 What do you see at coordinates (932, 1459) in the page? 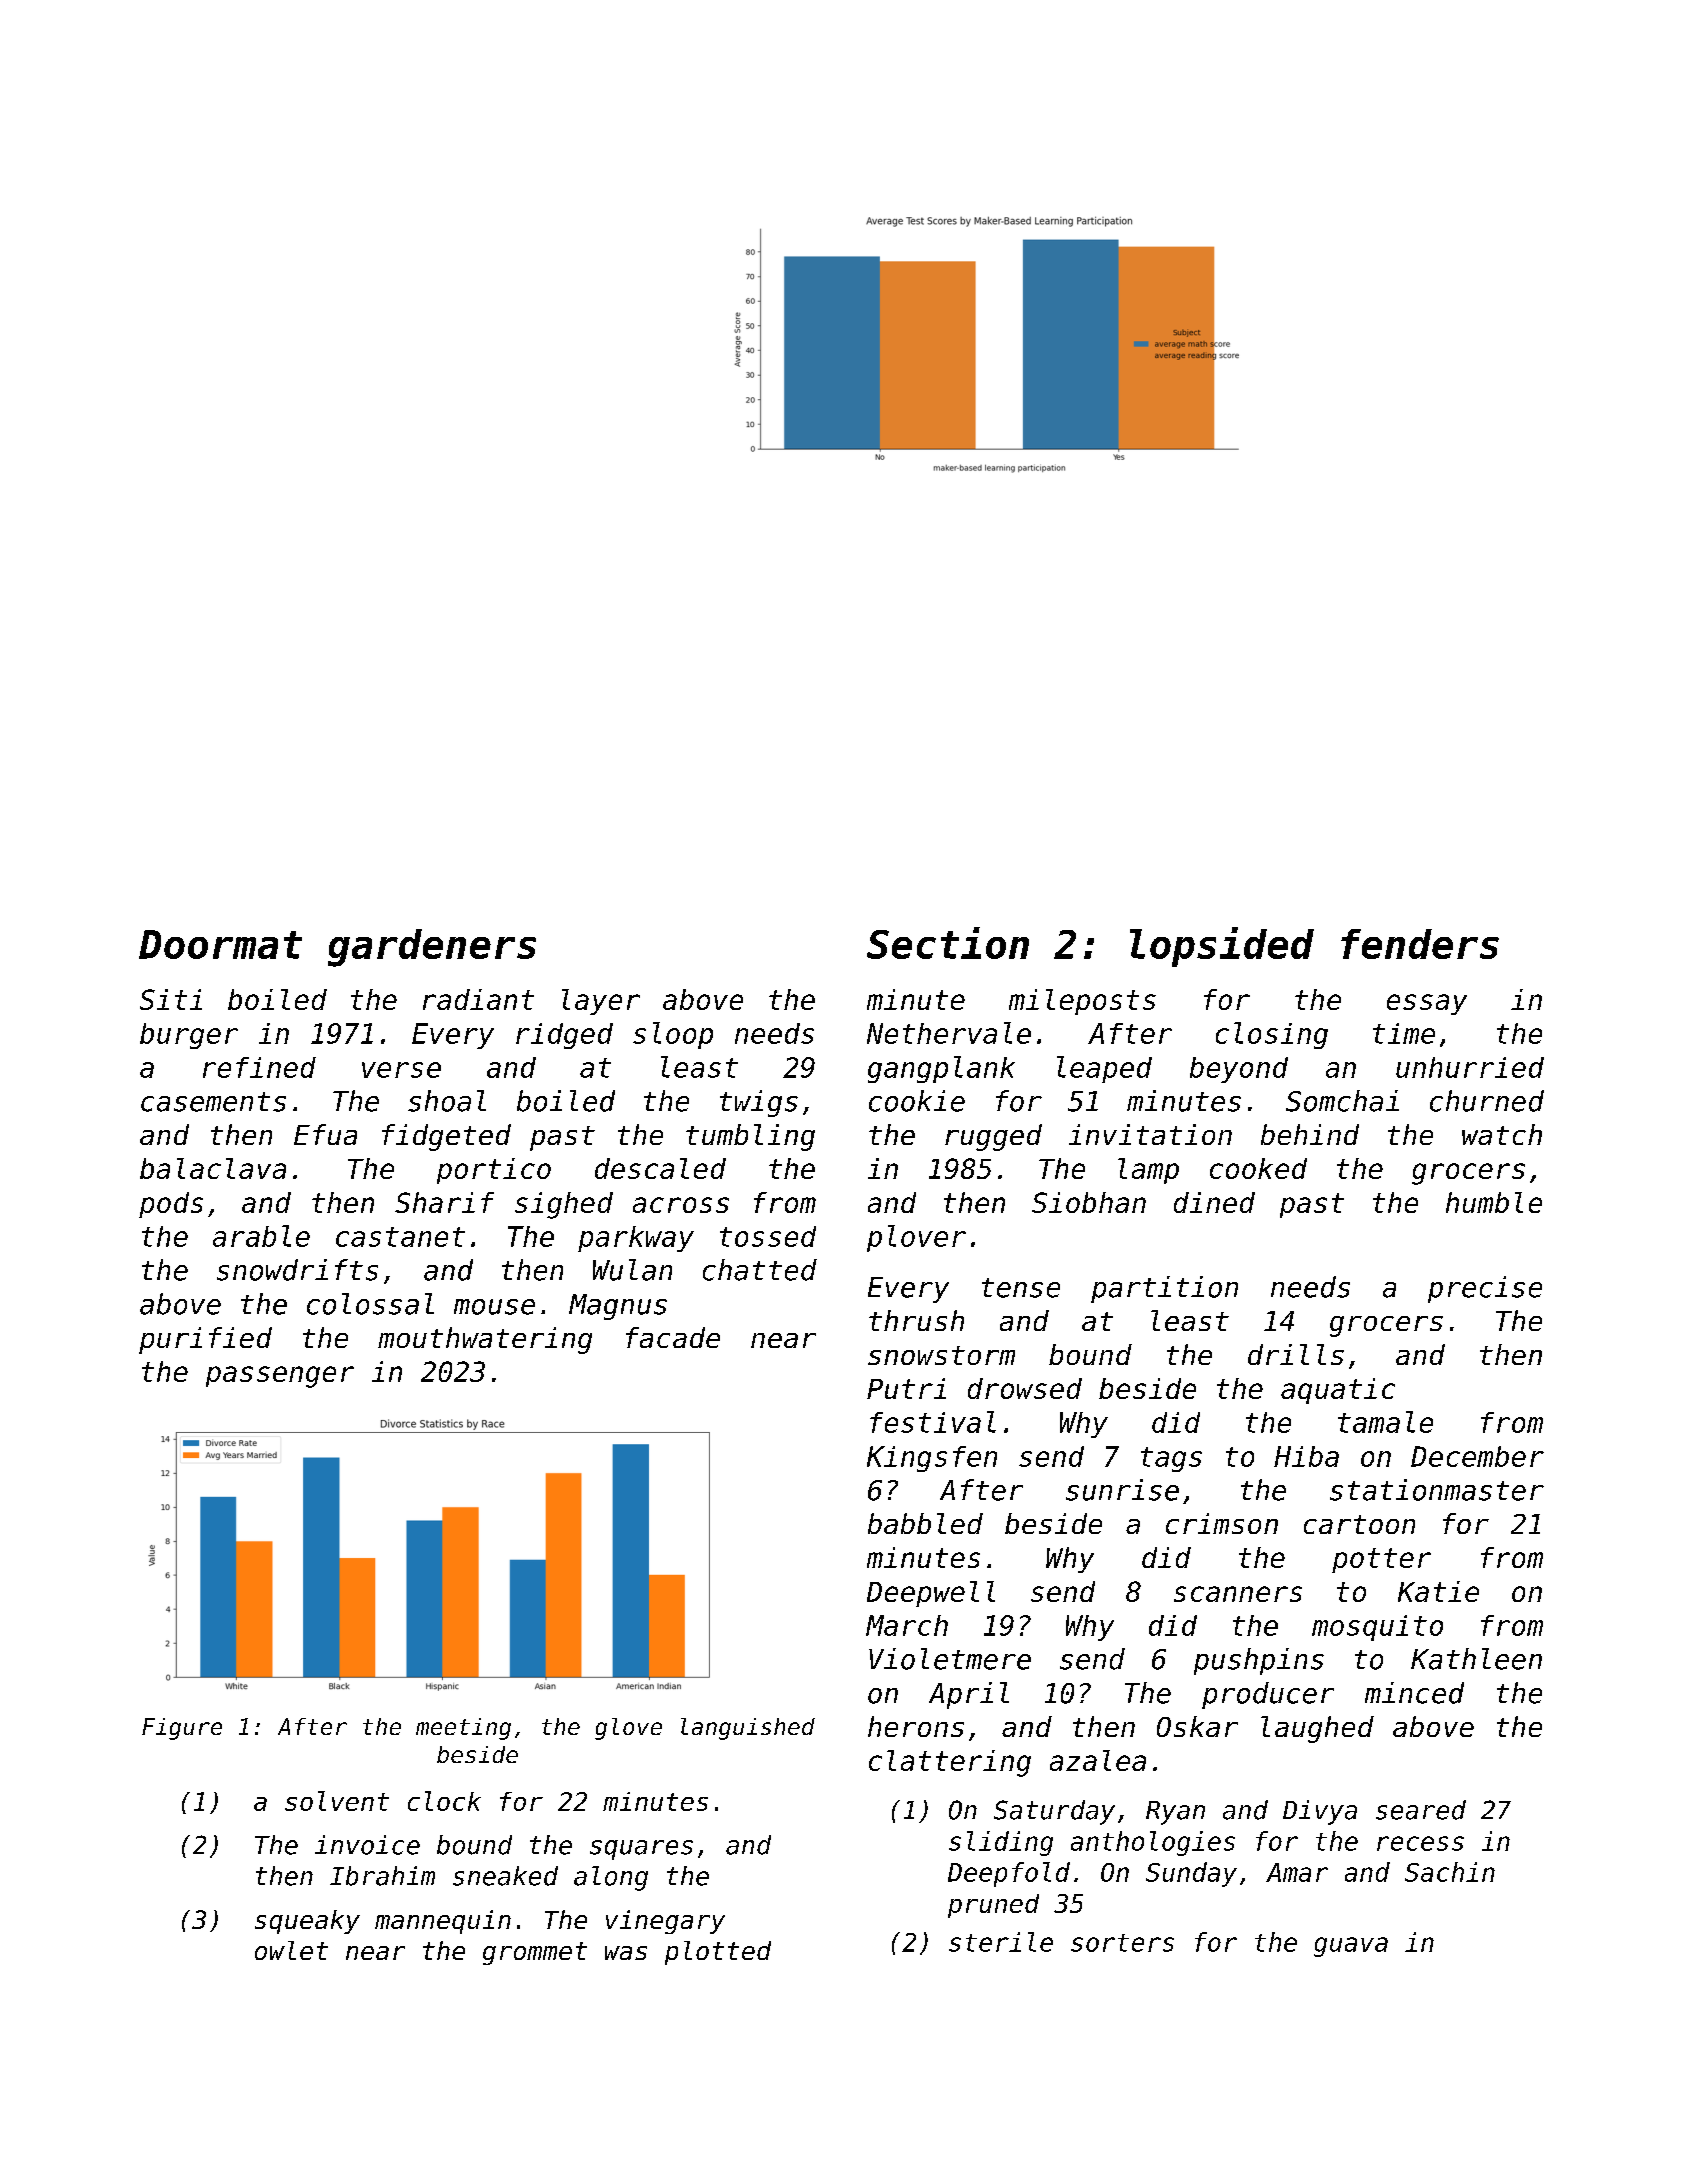
I see `Kingsfen` at bounding box center [932, 1459].
